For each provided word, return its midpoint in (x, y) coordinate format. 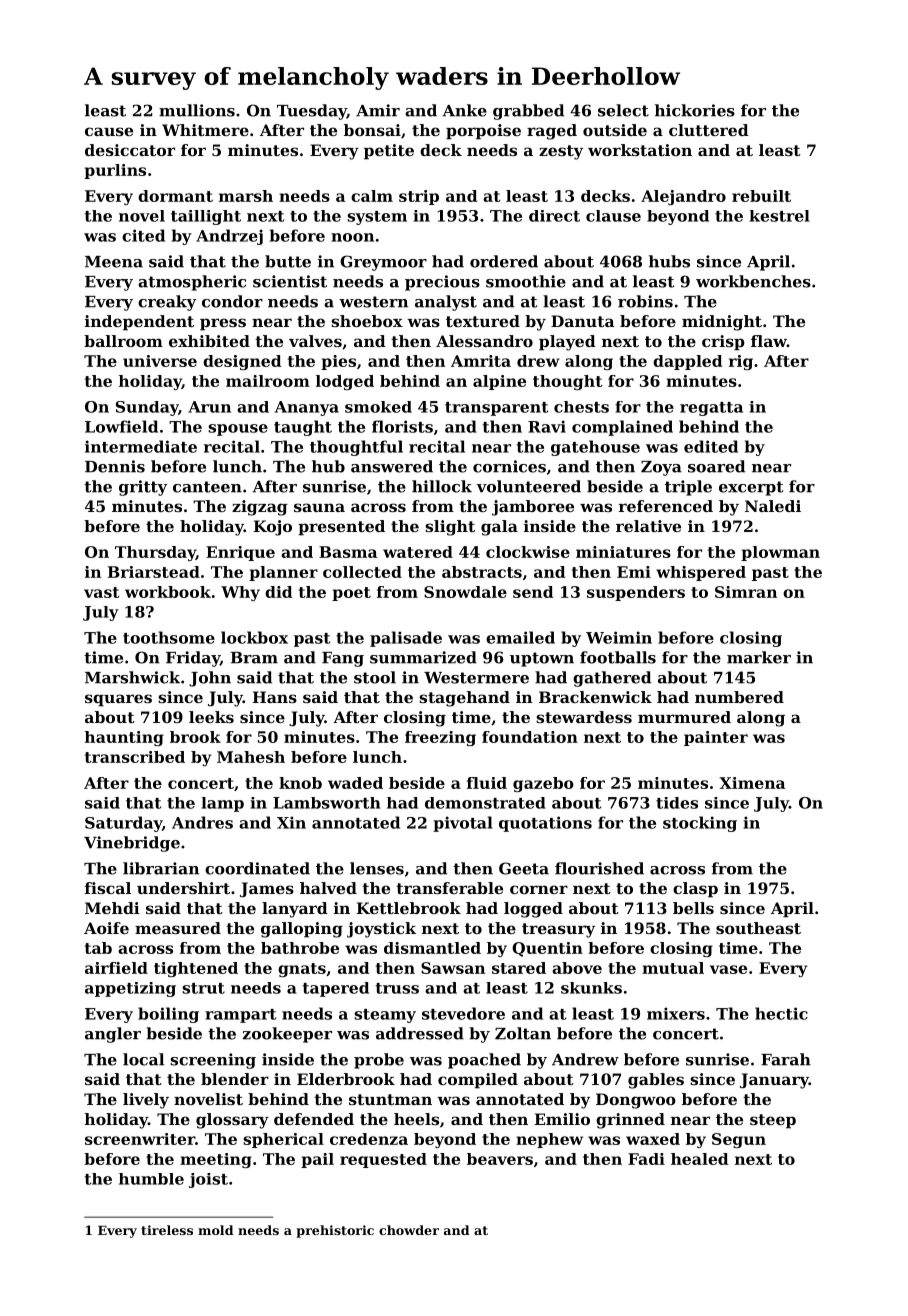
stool (375, 677)
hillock (442, 486)
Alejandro (683, 197)
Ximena (752, 783)
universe (160, 361)
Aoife (106, 928)
